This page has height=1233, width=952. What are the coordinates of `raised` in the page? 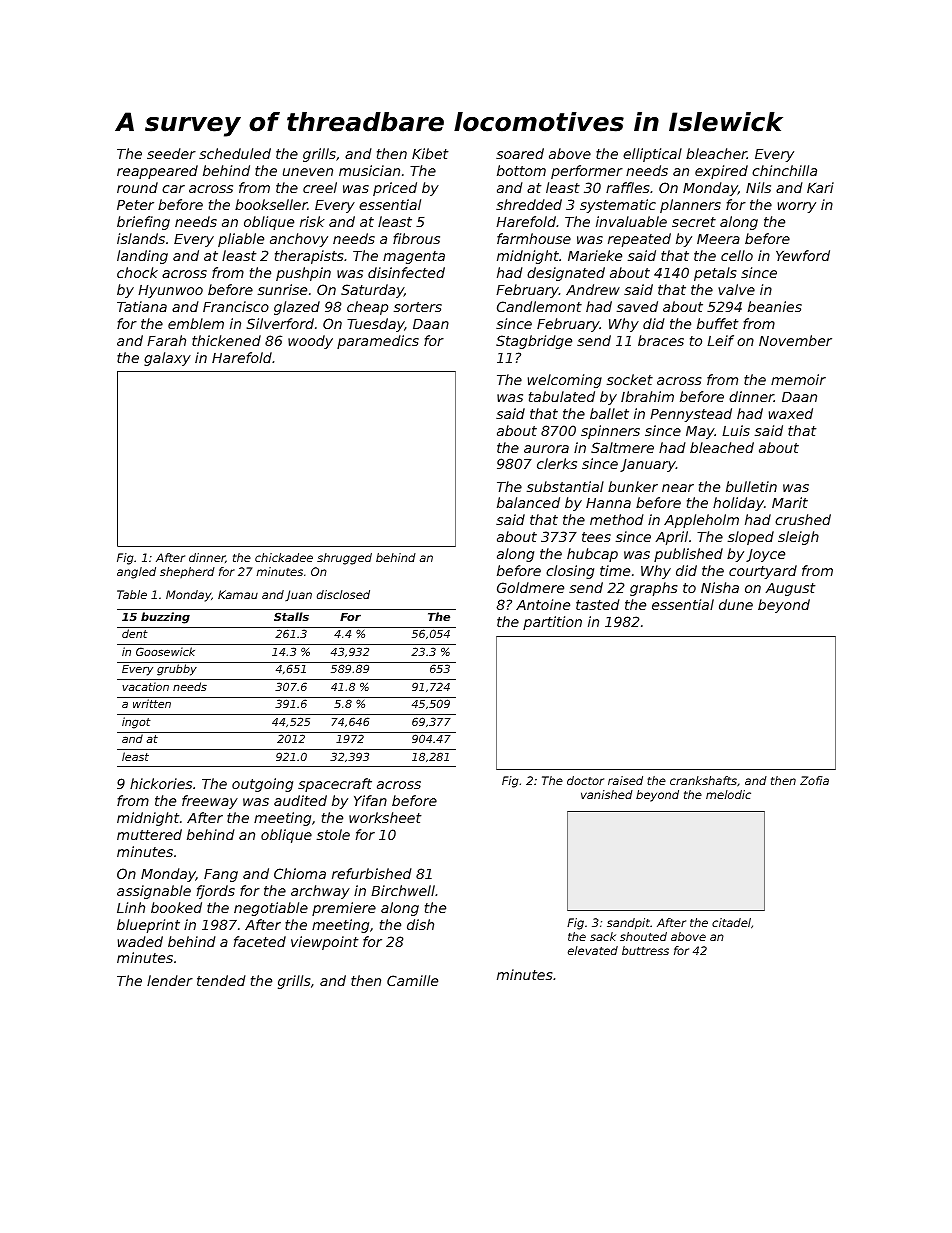 It's located at (625, 780).
